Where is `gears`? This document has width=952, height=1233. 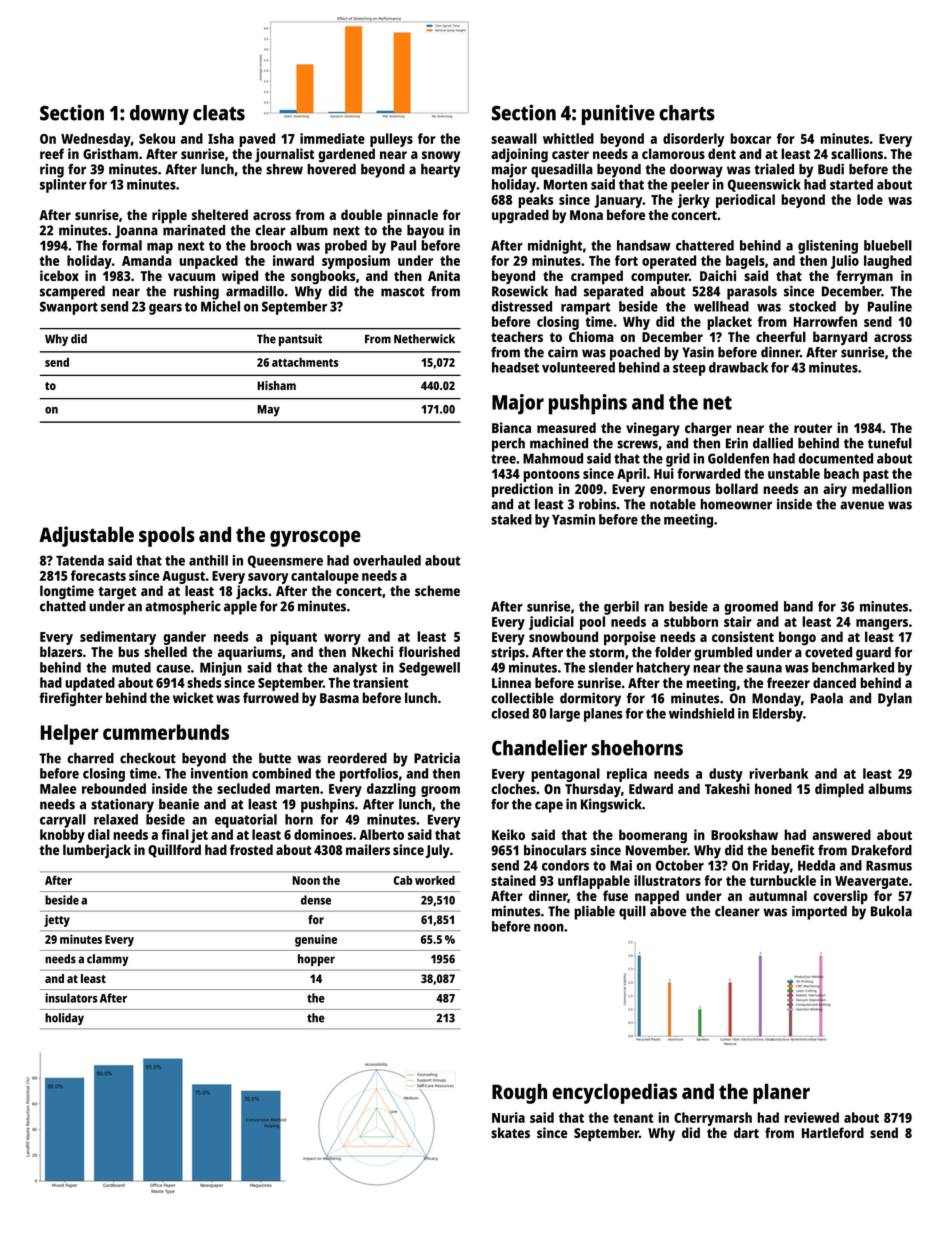 gears is located at coordinates (165, 309).
